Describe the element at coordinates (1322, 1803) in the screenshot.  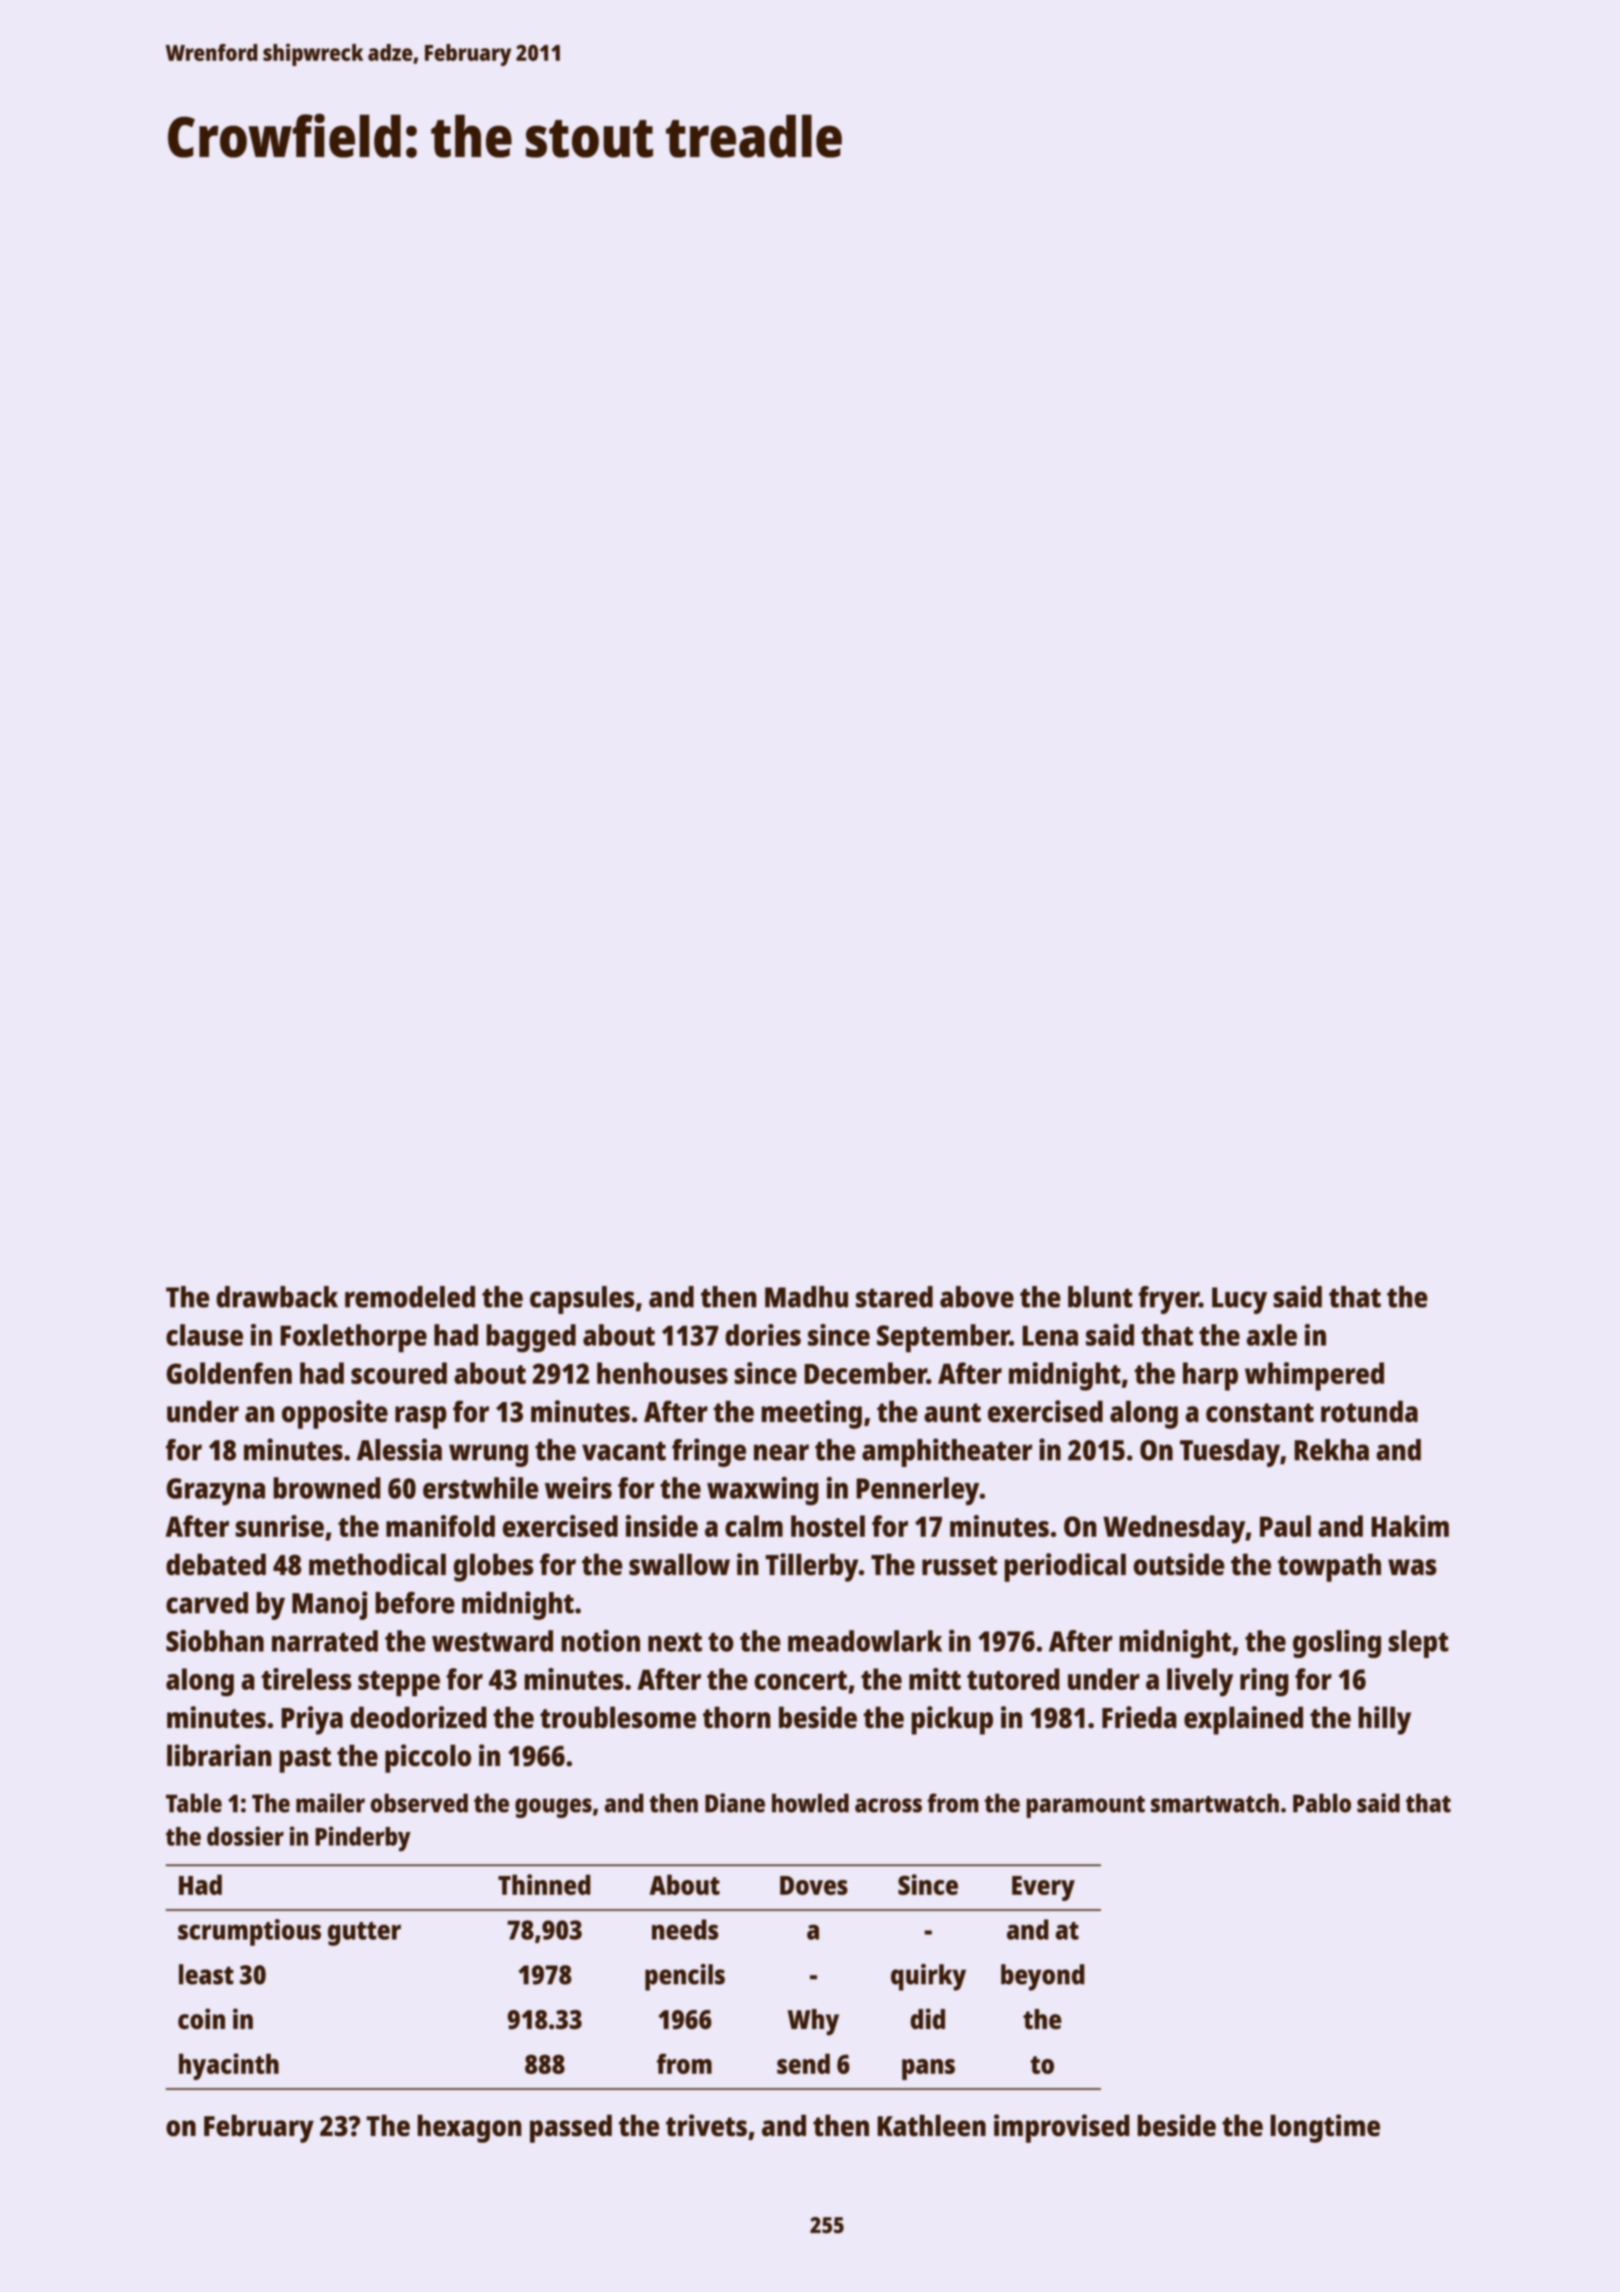
I see `Pablo` at that location.
